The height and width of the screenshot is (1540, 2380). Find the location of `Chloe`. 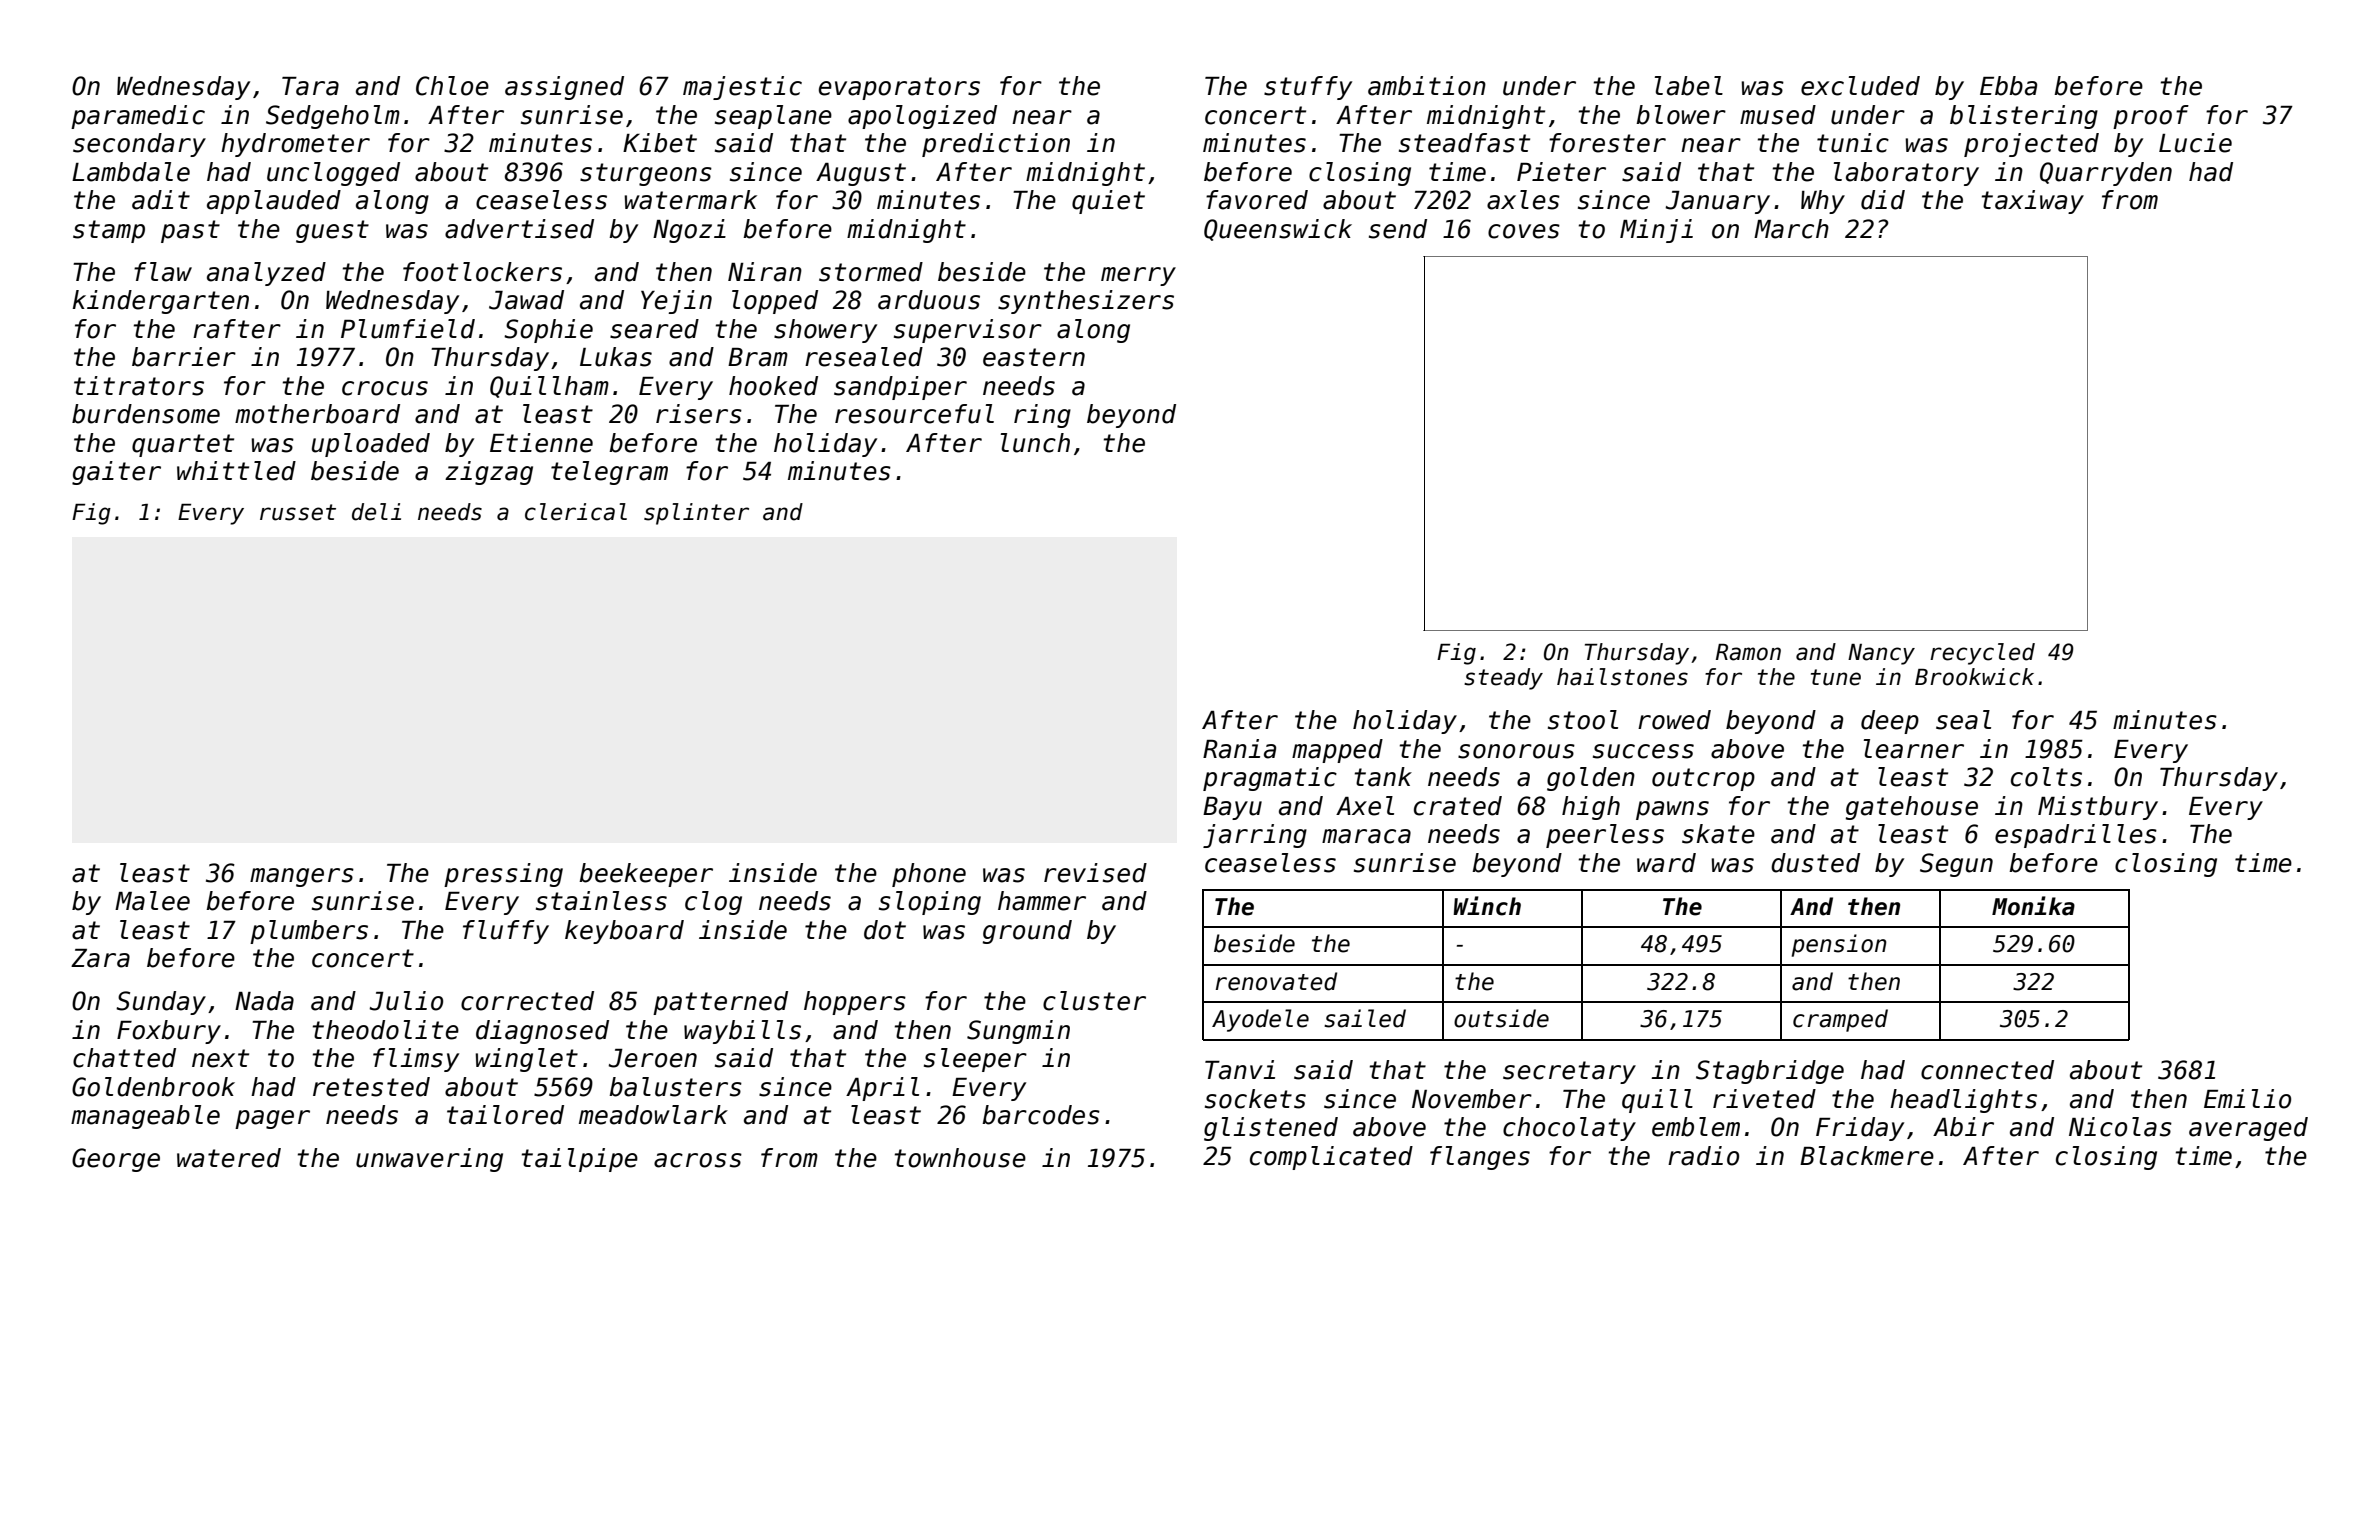

Chloe is located at coordinates (452, 86).
